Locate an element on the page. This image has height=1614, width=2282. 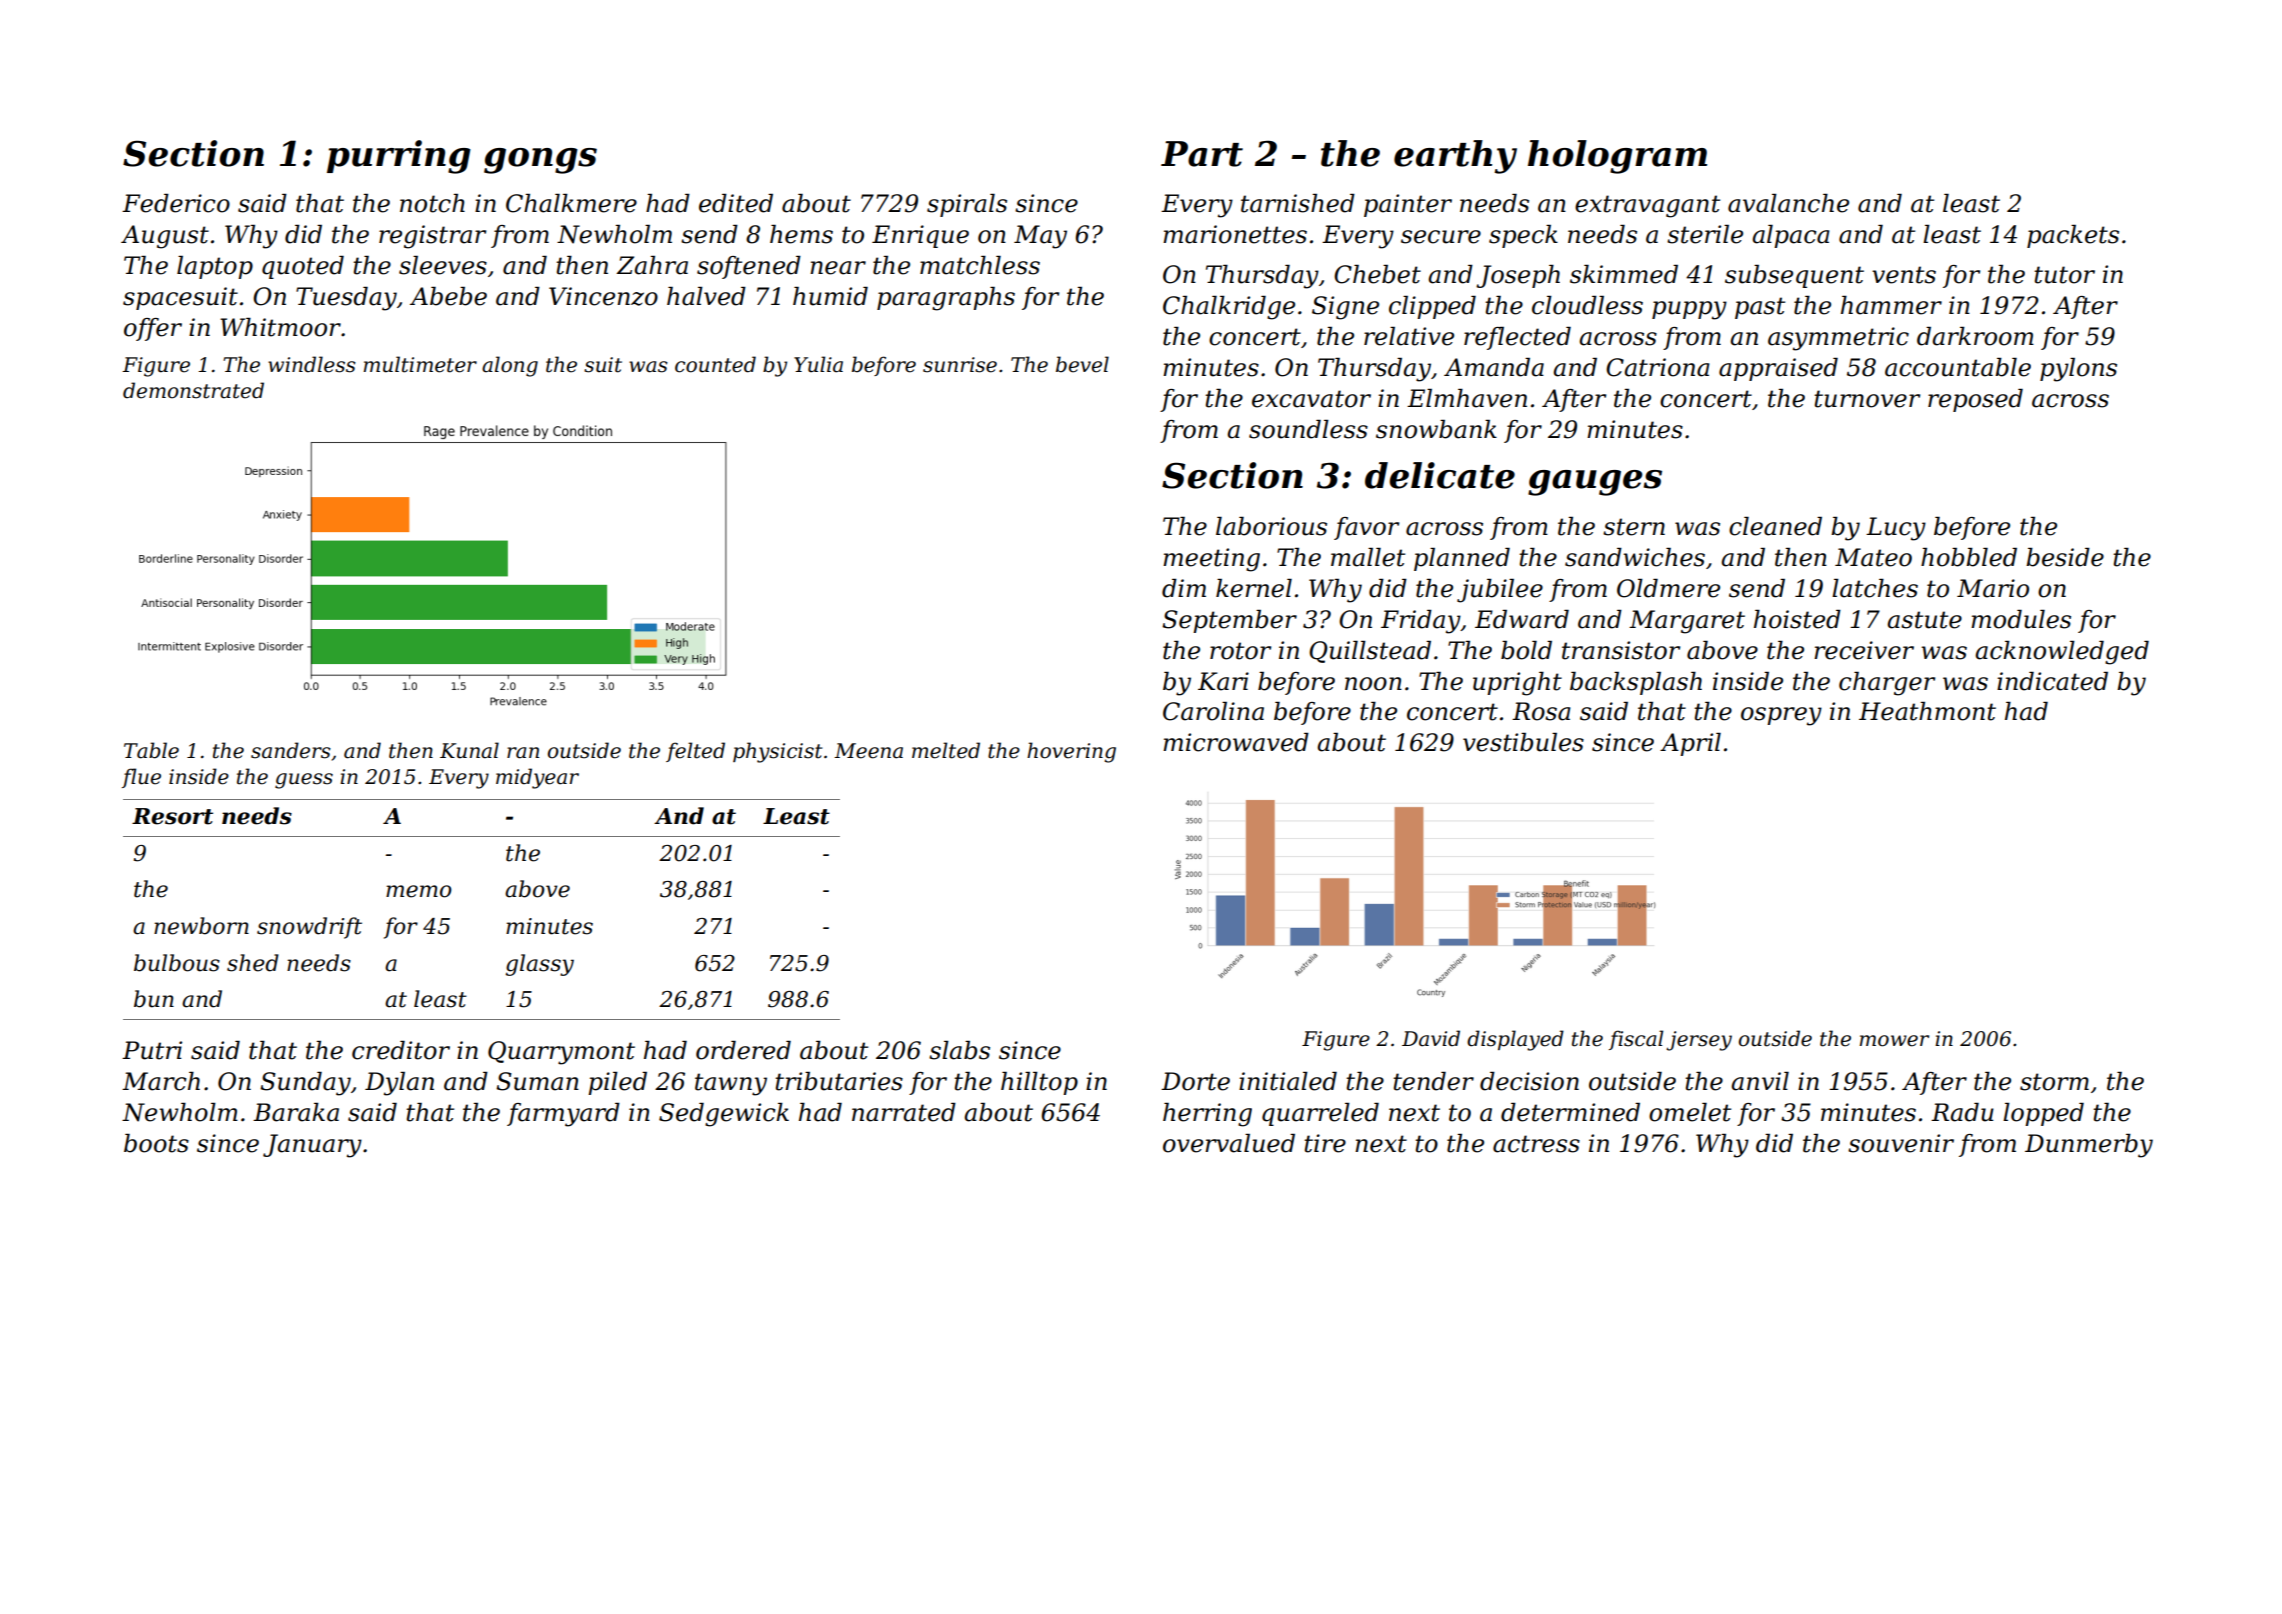
sandwiches is located at coordinates (1635, 557).
